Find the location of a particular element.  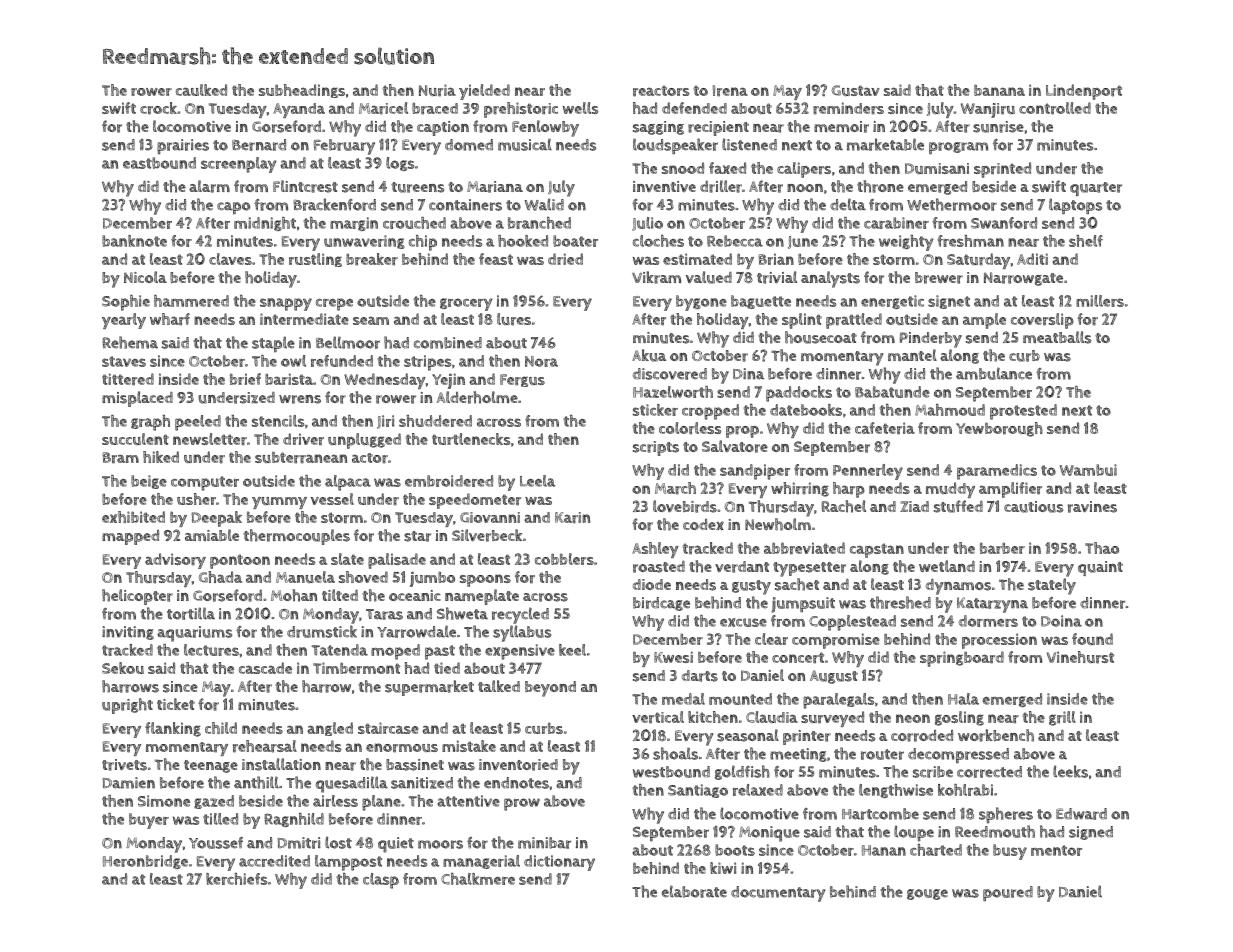

Rachel is located at coordinates (843, 506).
